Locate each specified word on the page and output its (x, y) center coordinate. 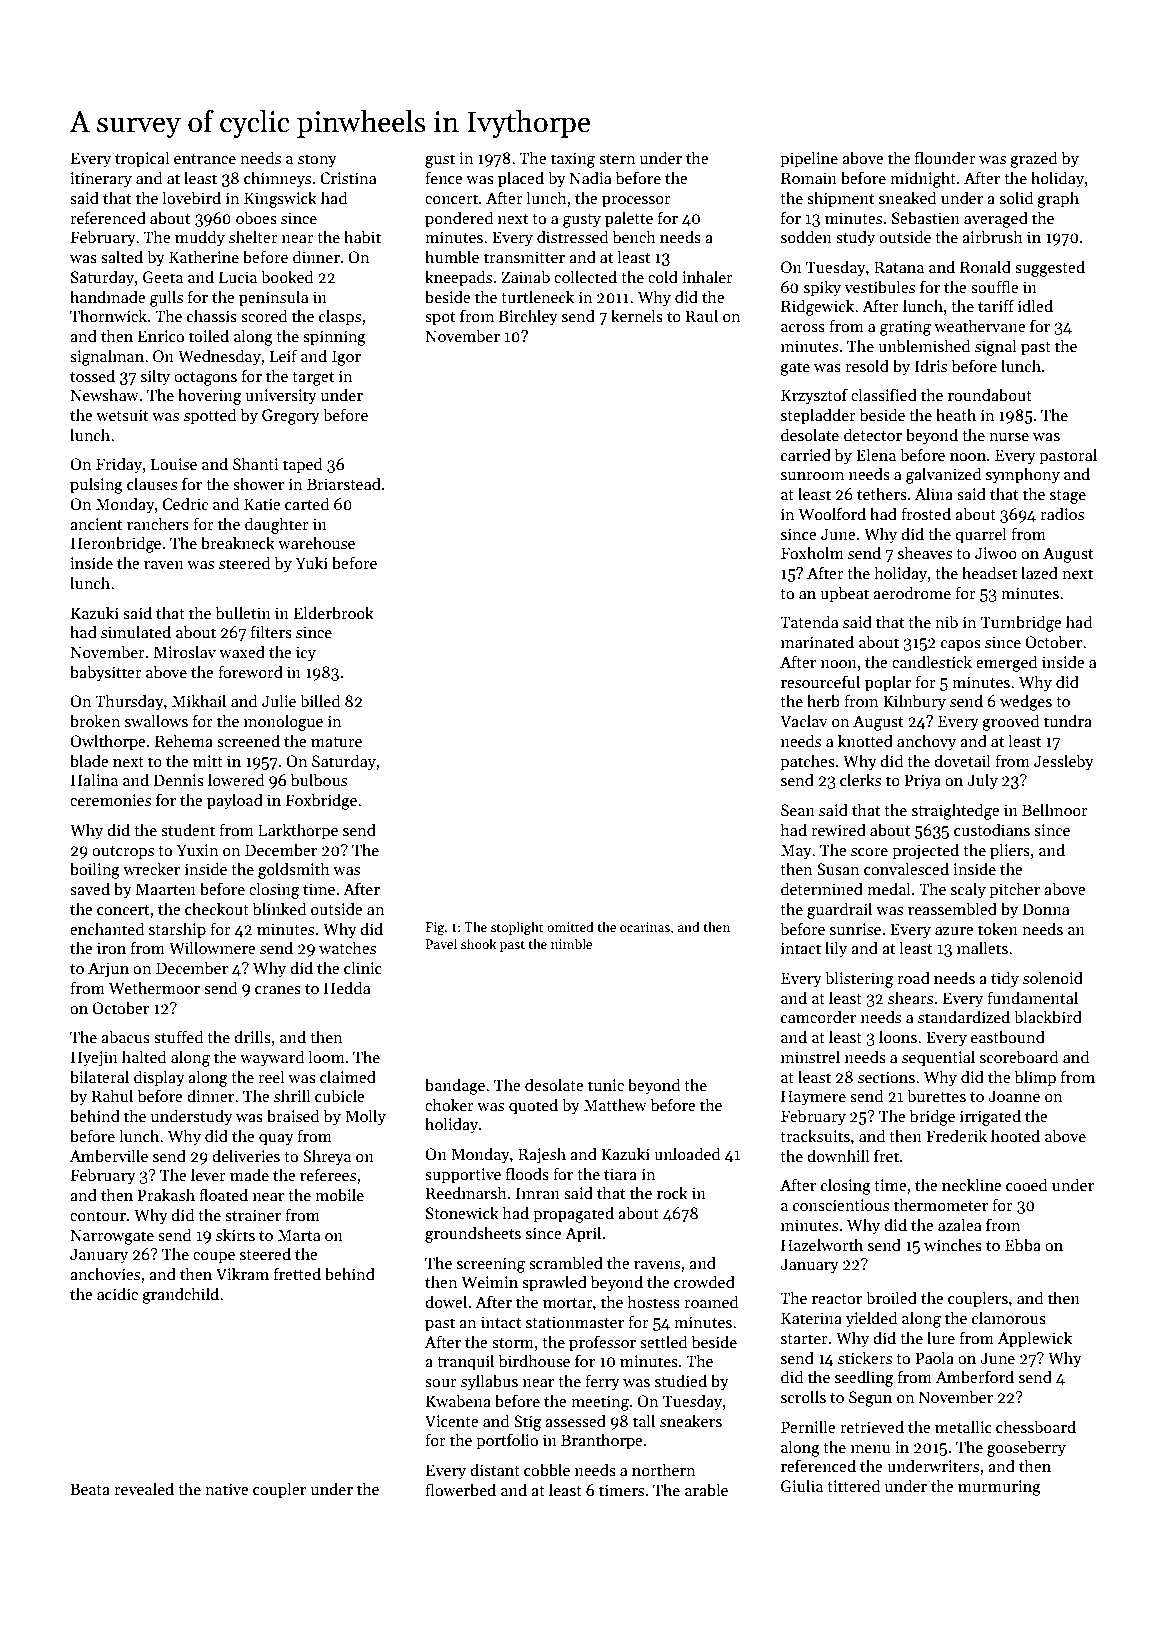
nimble (571, 943)
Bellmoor (1055, 809)
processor (636, 202)
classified (884, 395)
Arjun (108, 970)
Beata (90, 1489)
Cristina (348, 178)
